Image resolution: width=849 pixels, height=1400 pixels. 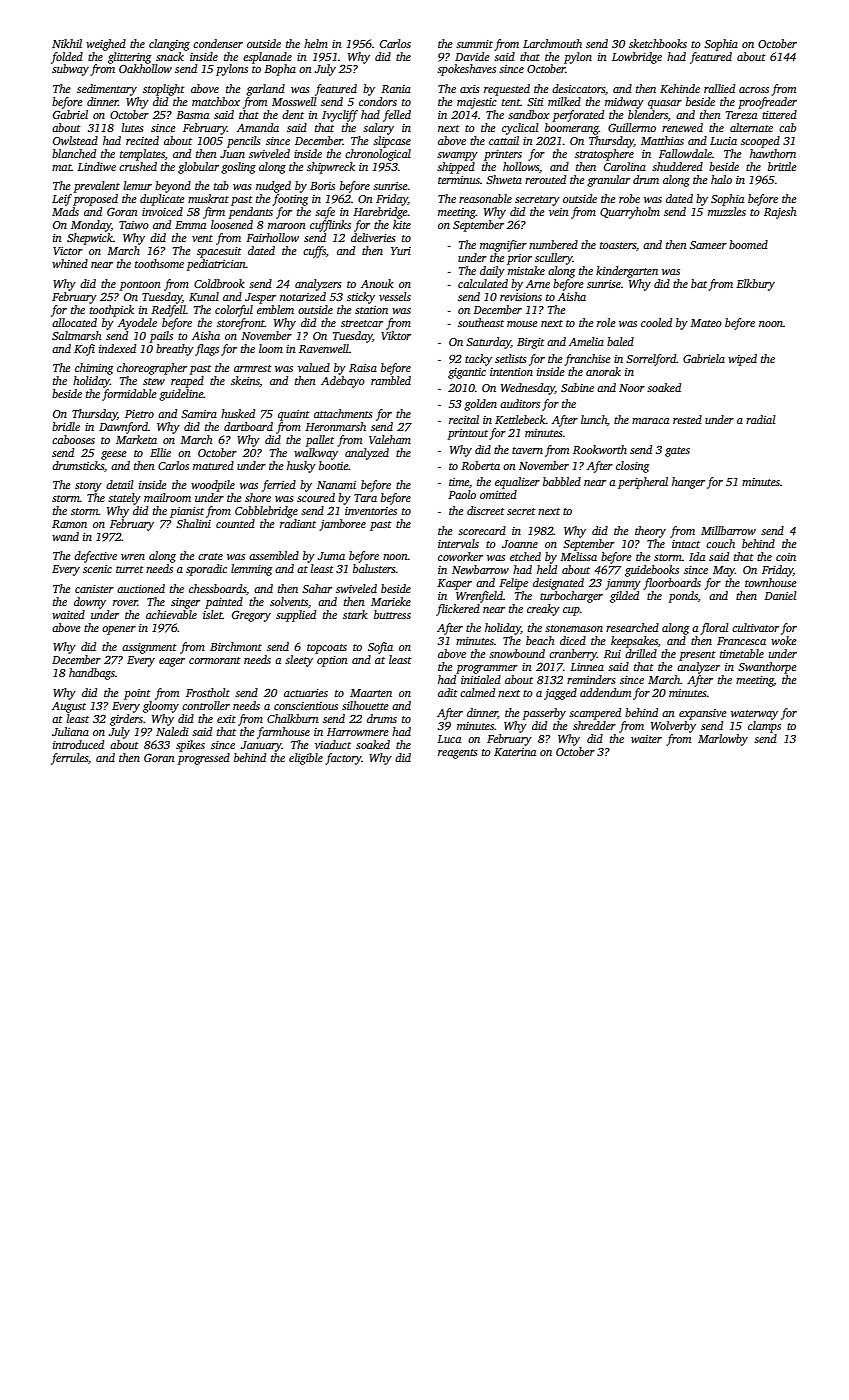 What do you see at coordinates (97, 187) in the screenshot?
I see `prevalent` at bounding box center [97, 187].
